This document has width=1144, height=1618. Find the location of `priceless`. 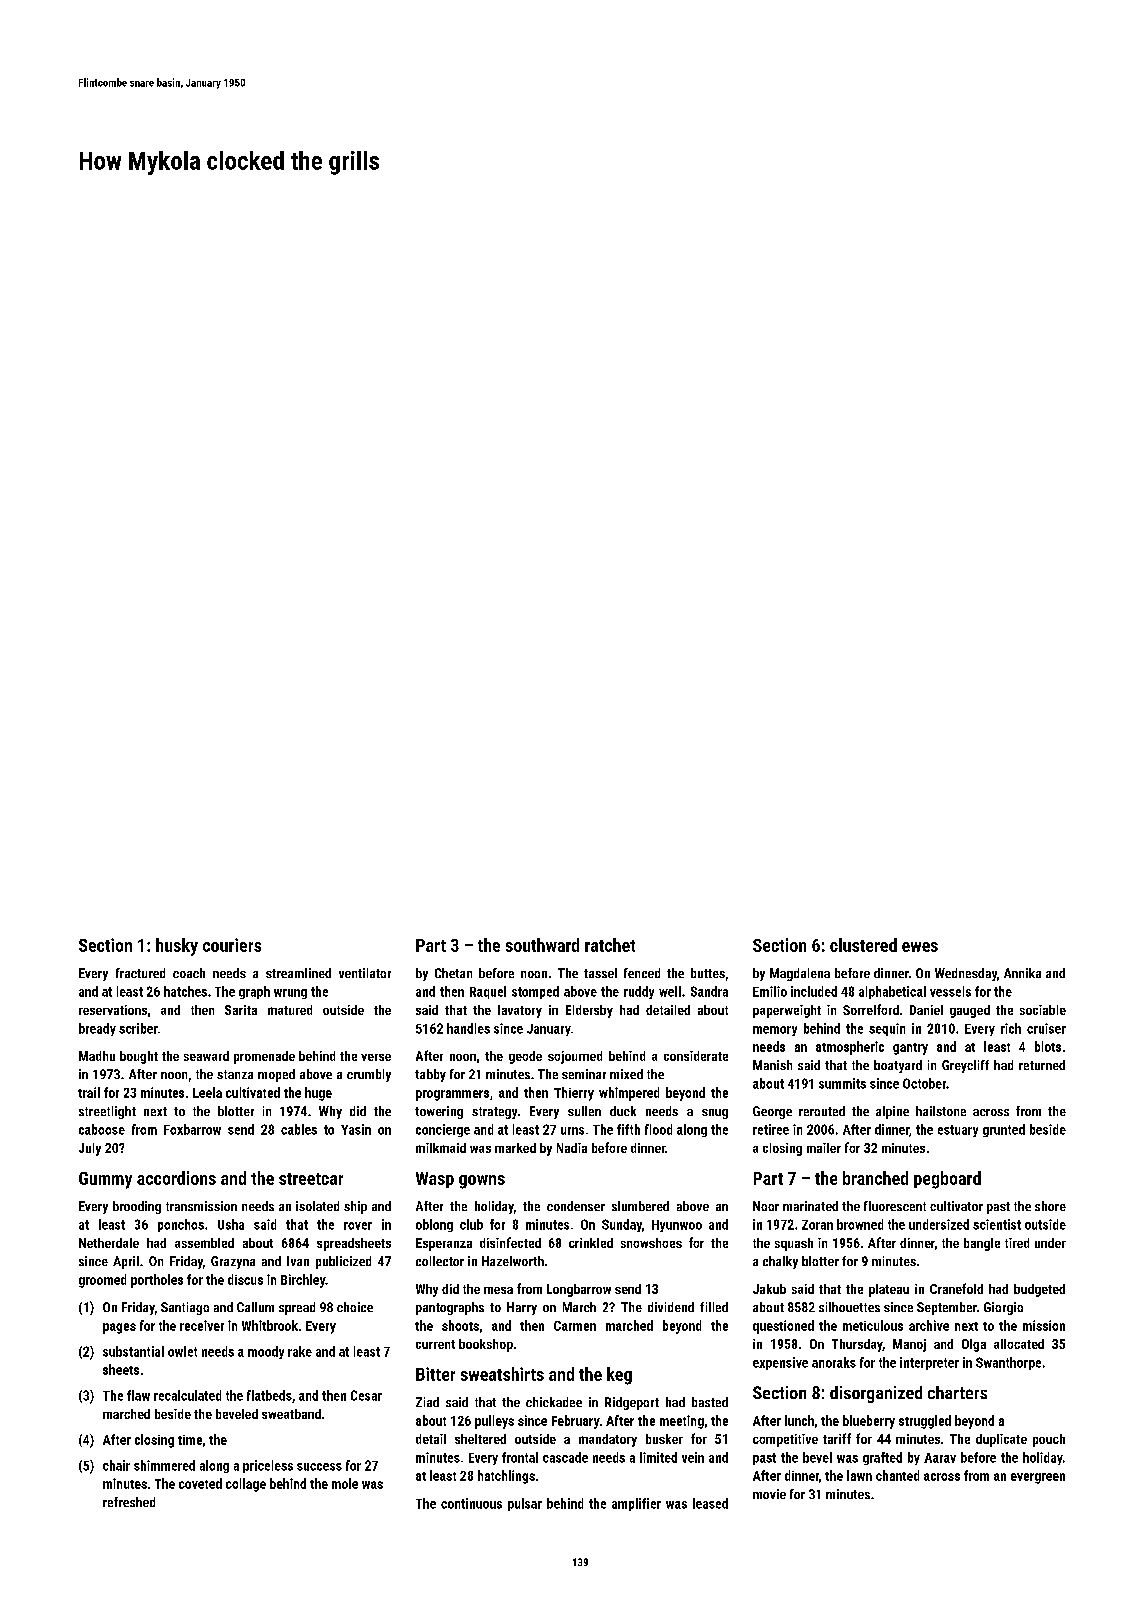

priceless is located at coordinates (268, 1466).
